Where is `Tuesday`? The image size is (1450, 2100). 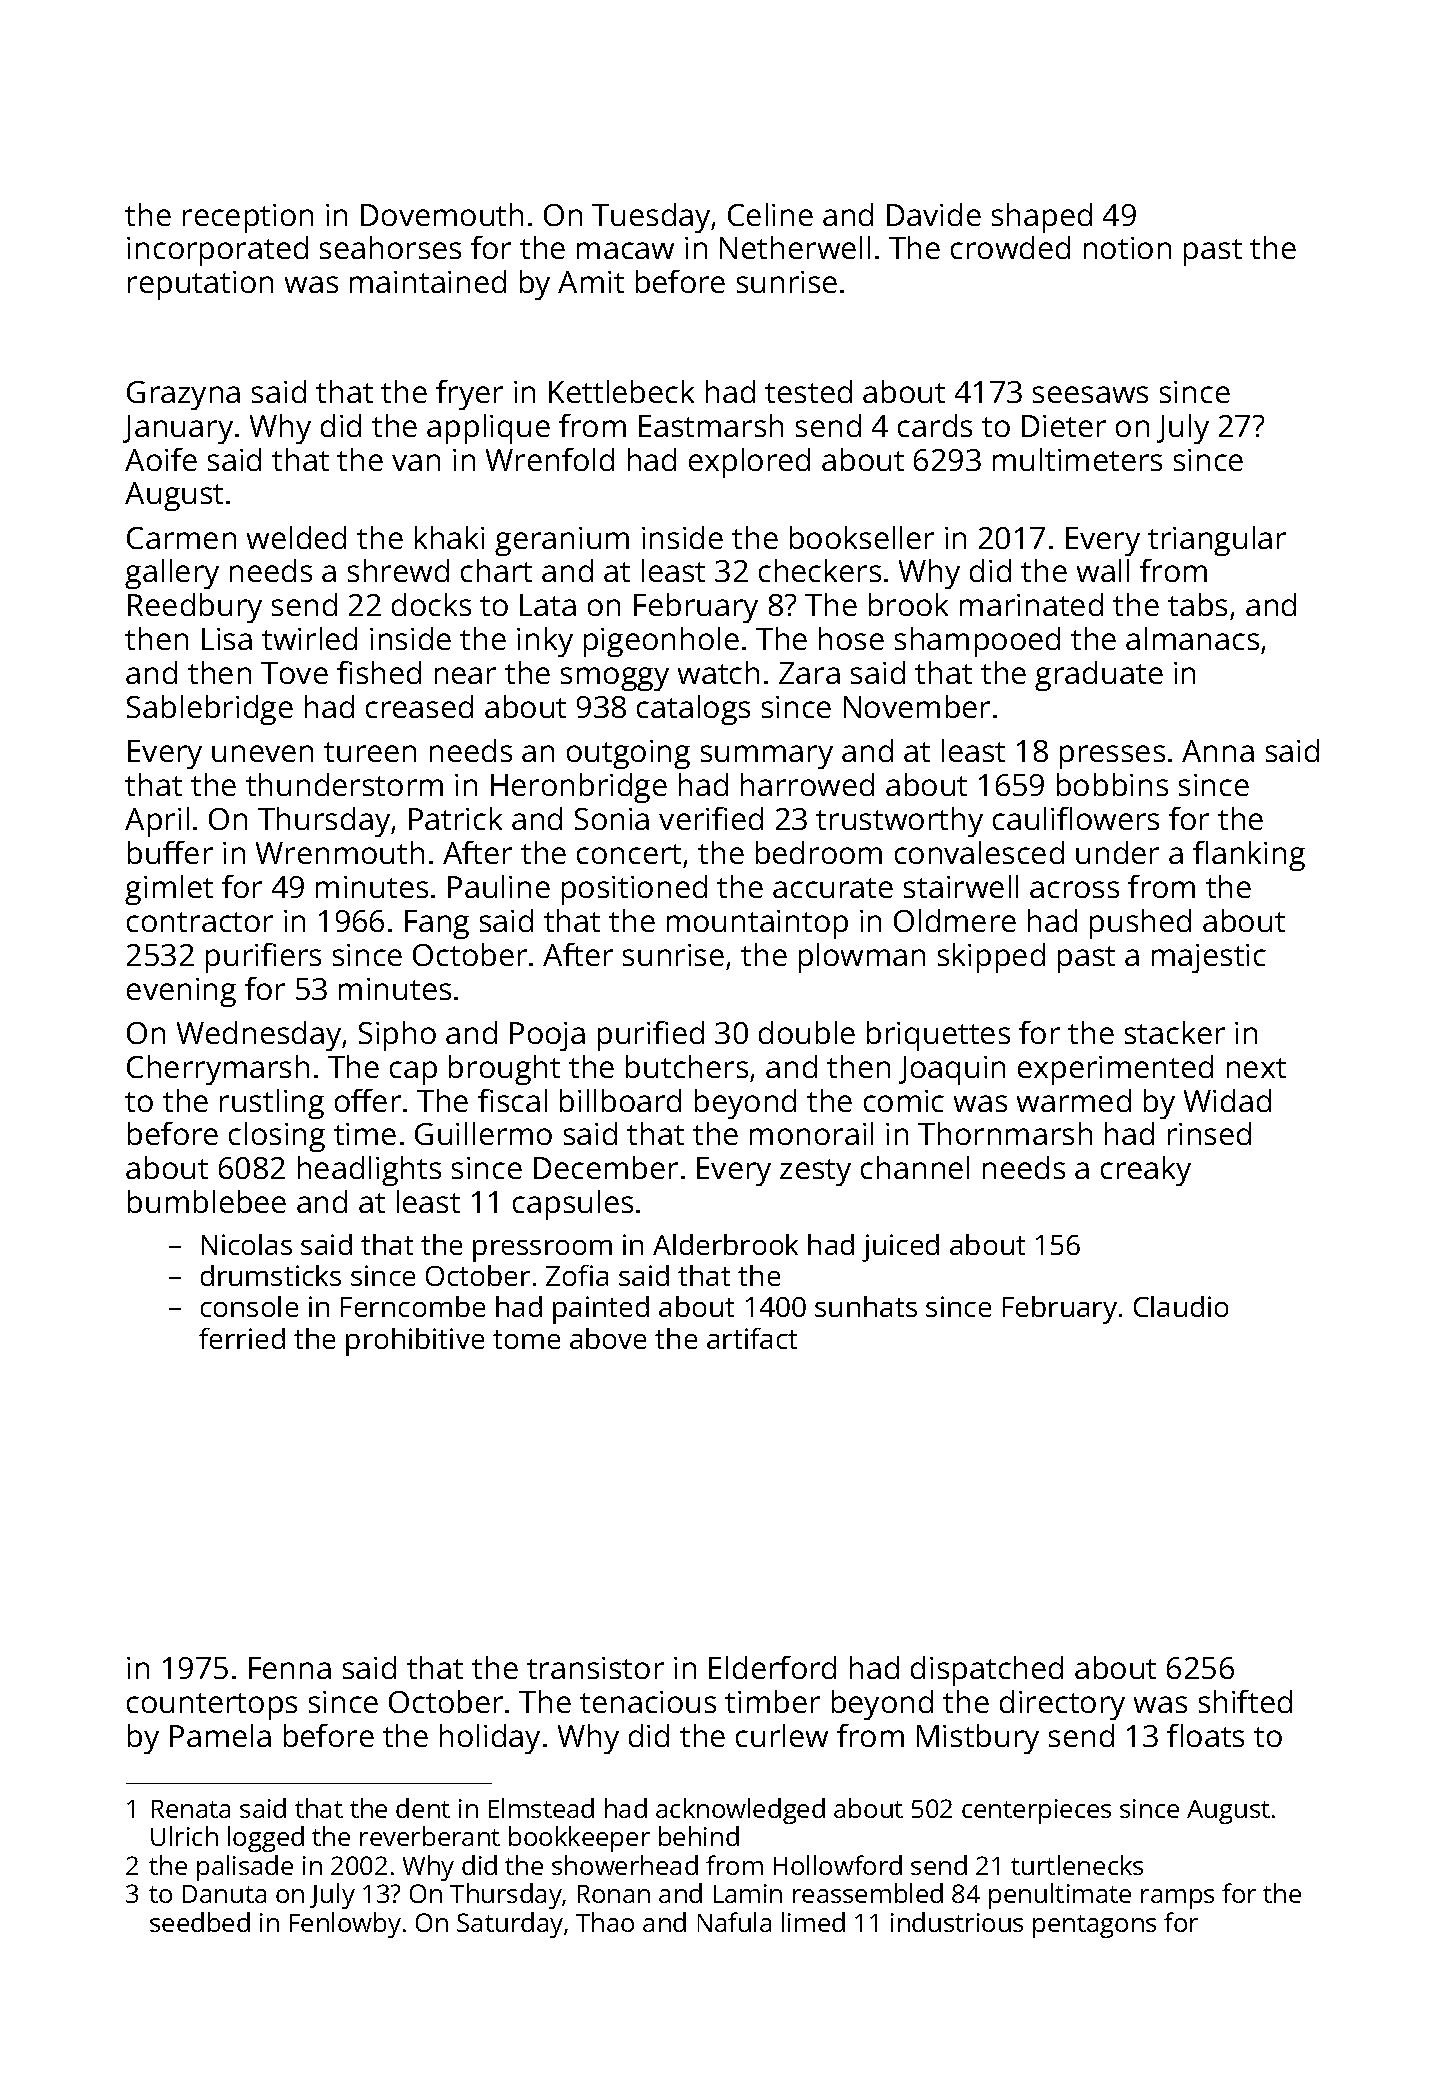
Tuesday is located at coordinates (652, 218).
